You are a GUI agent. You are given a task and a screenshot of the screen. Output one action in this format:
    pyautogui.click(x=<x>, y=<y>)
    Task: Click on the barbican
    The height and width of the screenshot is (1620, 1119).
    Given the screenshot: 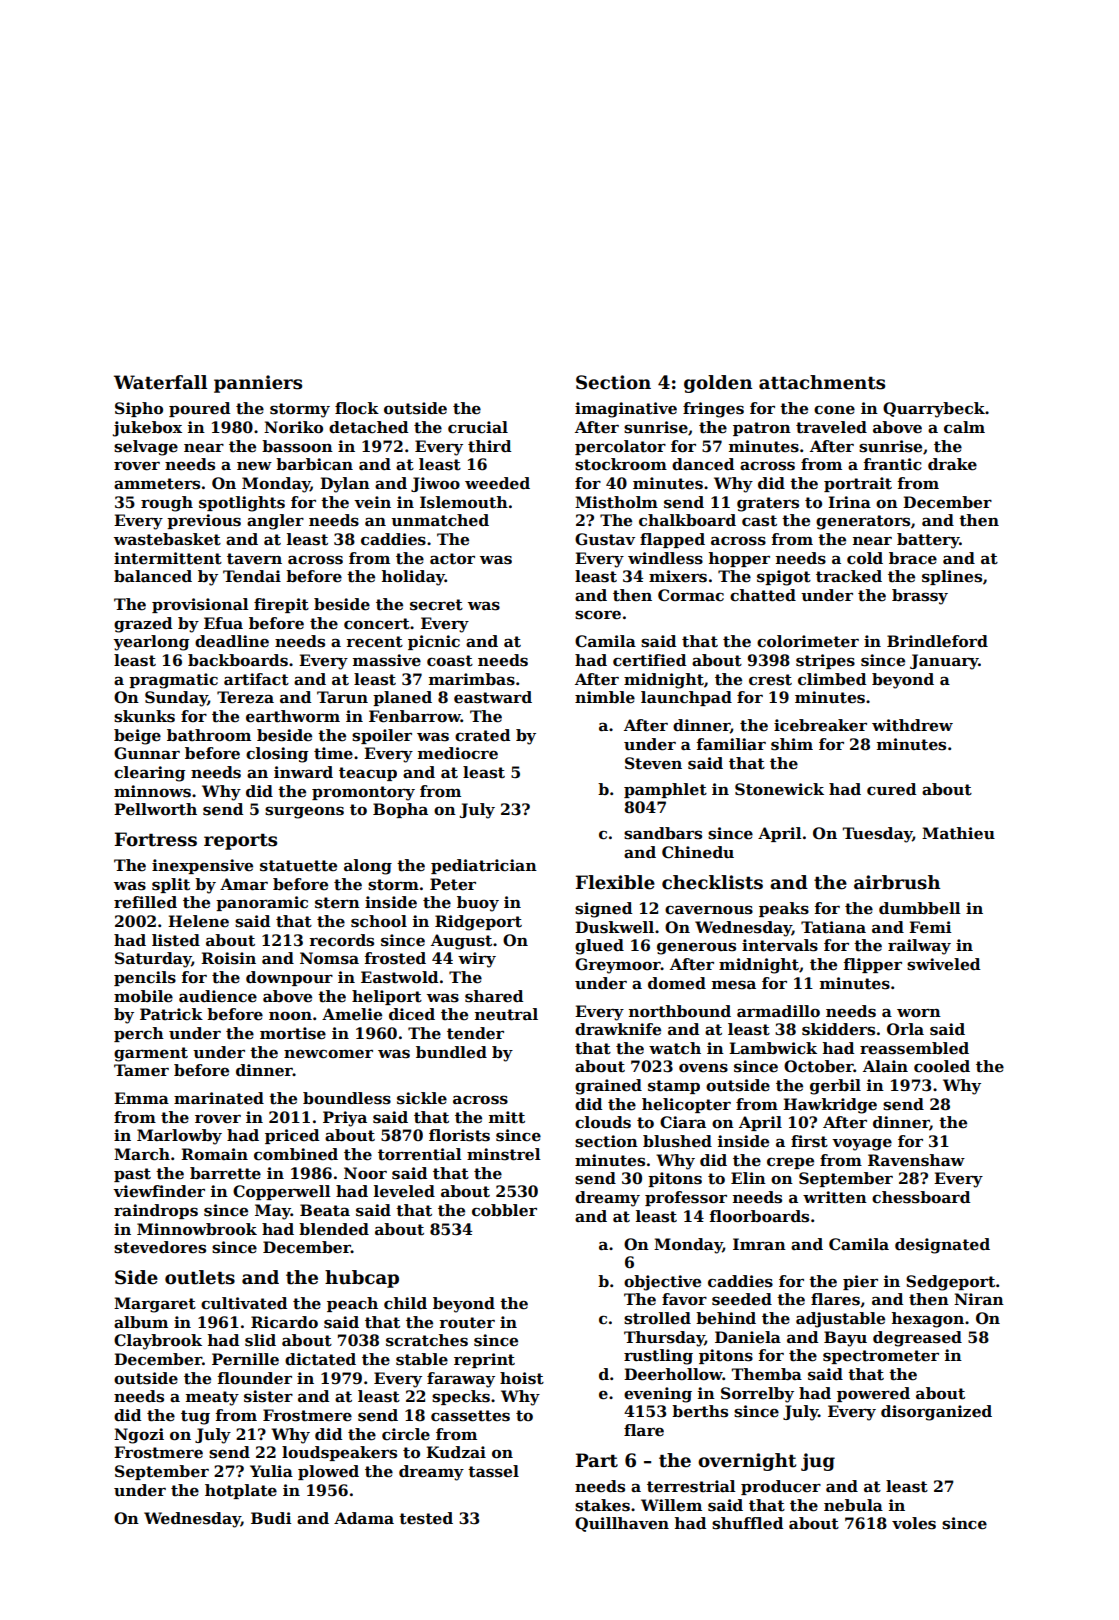 What is the action you would take?
    pyautogui.click(x=314, y=464)
